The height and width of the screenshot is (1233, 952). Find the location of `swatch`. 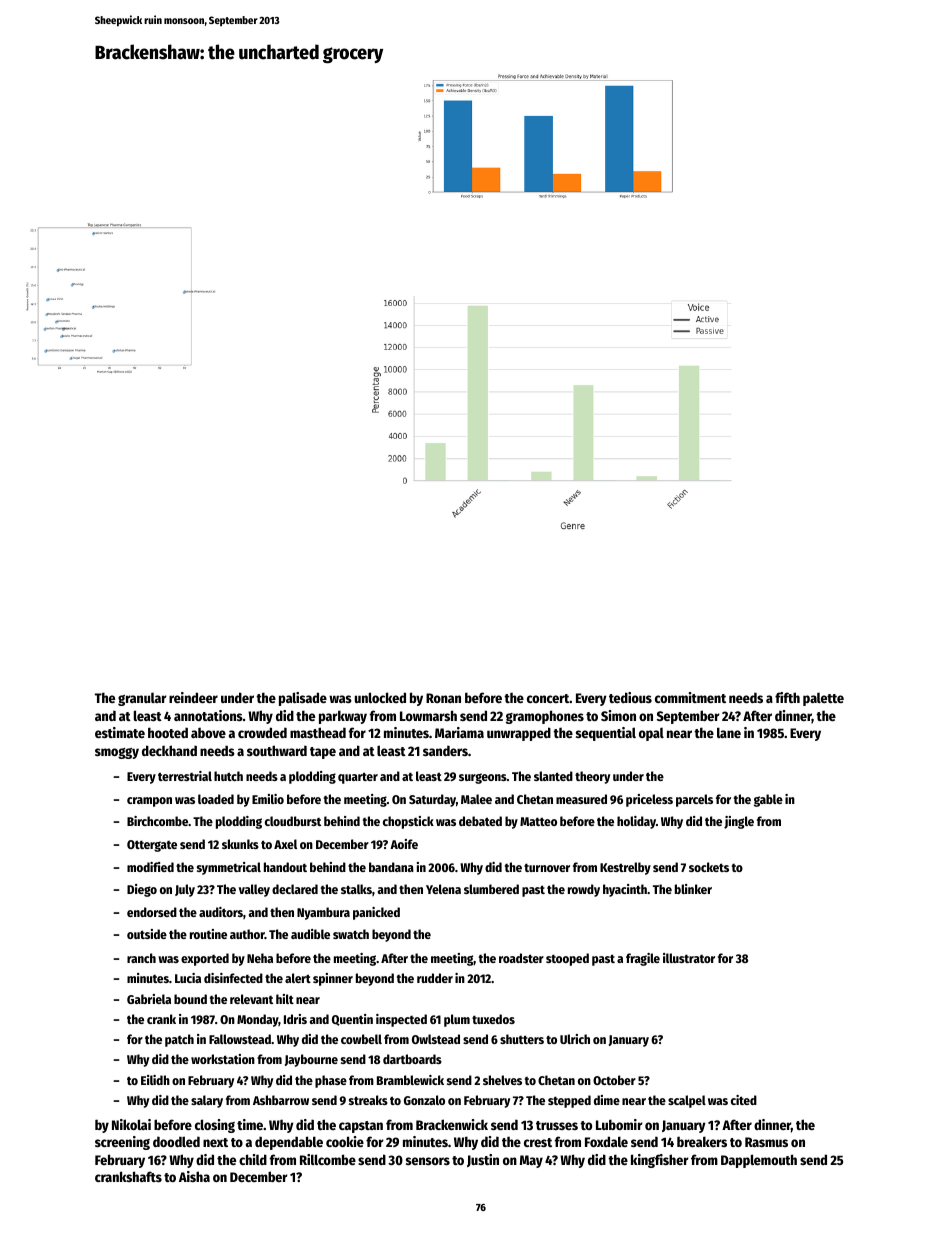

swatch is located at coordinates (351, 934).
